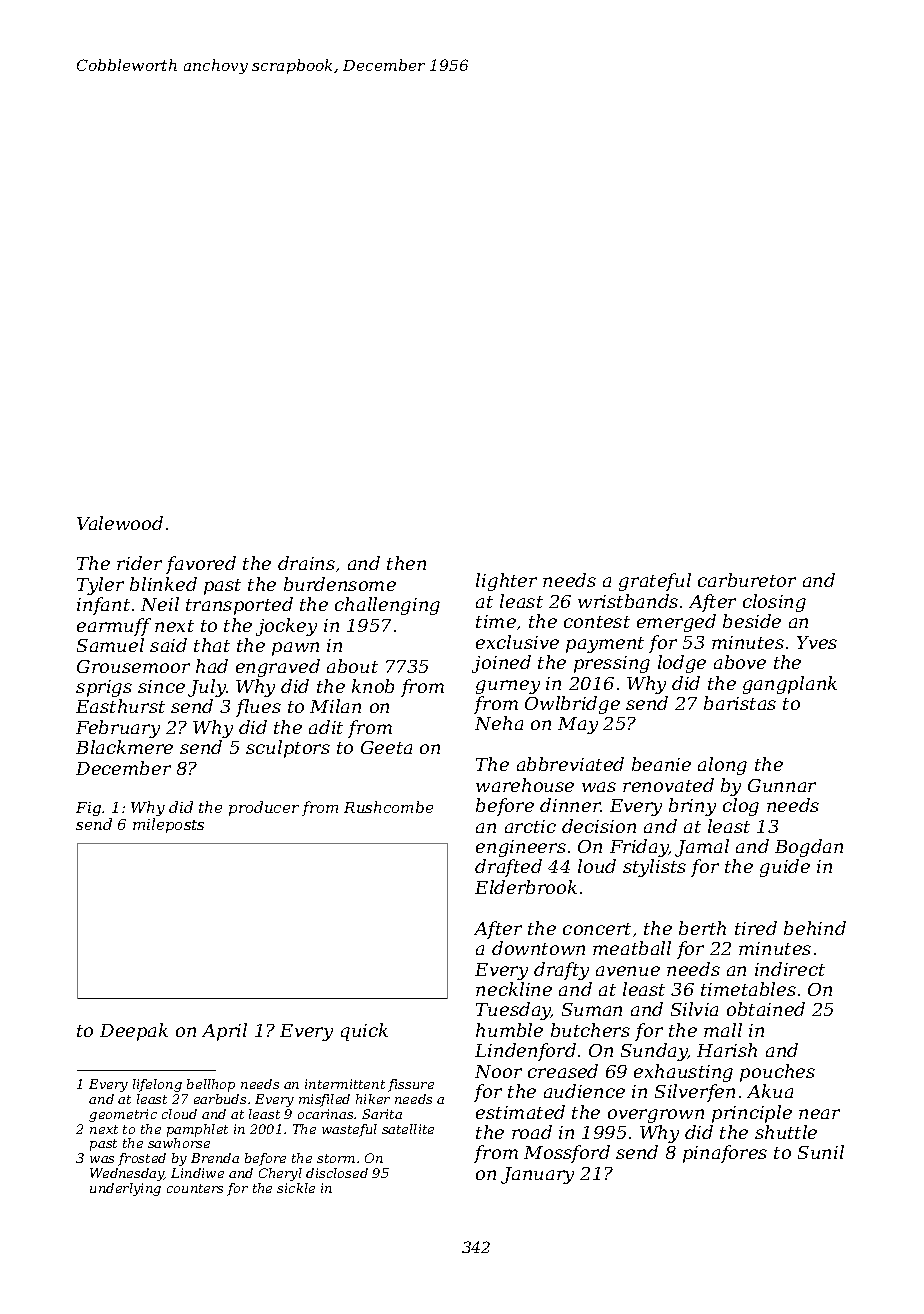 This screenshot has width=924, height=1314. I want to click on Deepak, so click(134, 1032).
